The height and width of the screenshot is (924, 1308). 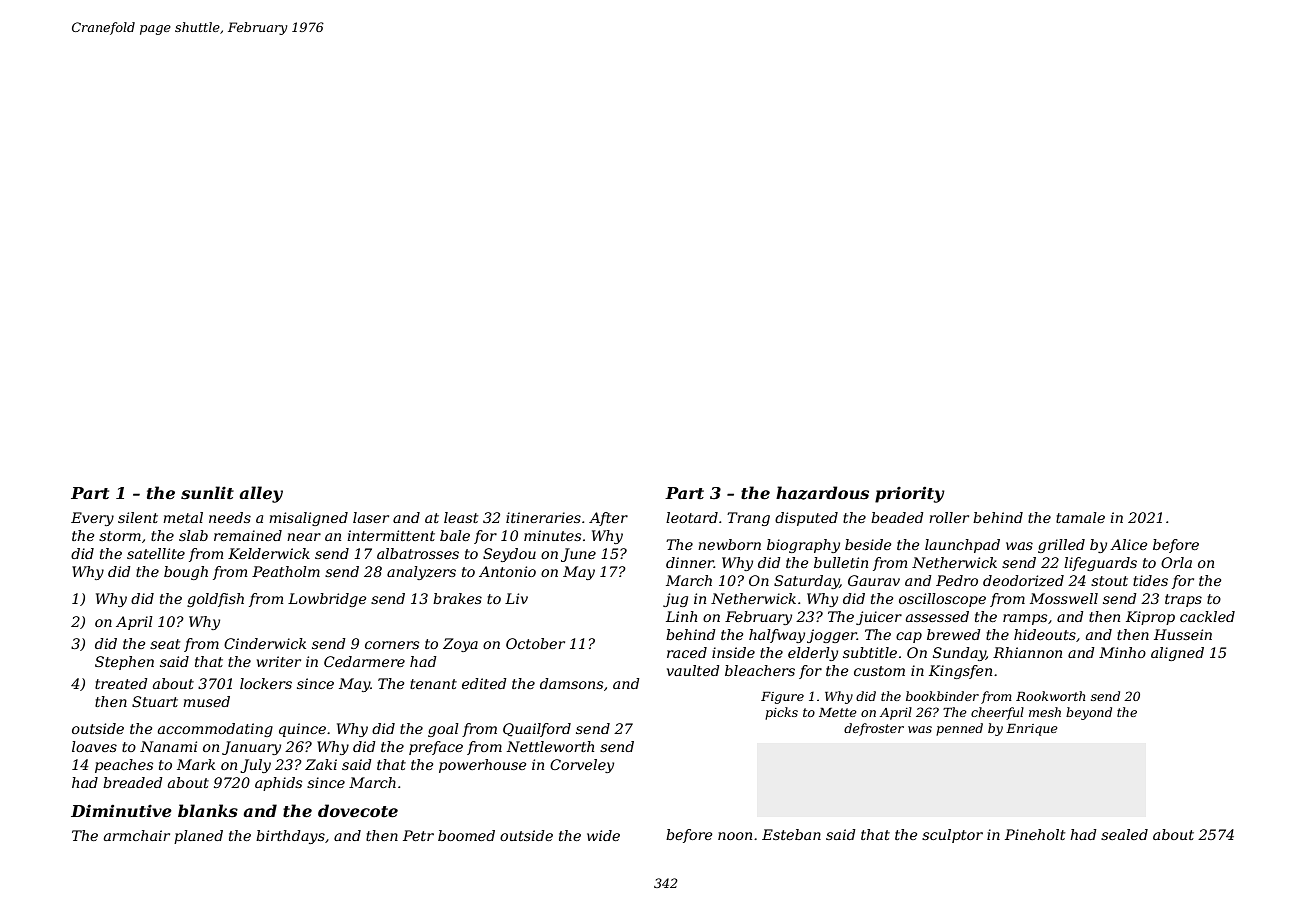 I want to click on vaulted, so click(x=693, y=670).
